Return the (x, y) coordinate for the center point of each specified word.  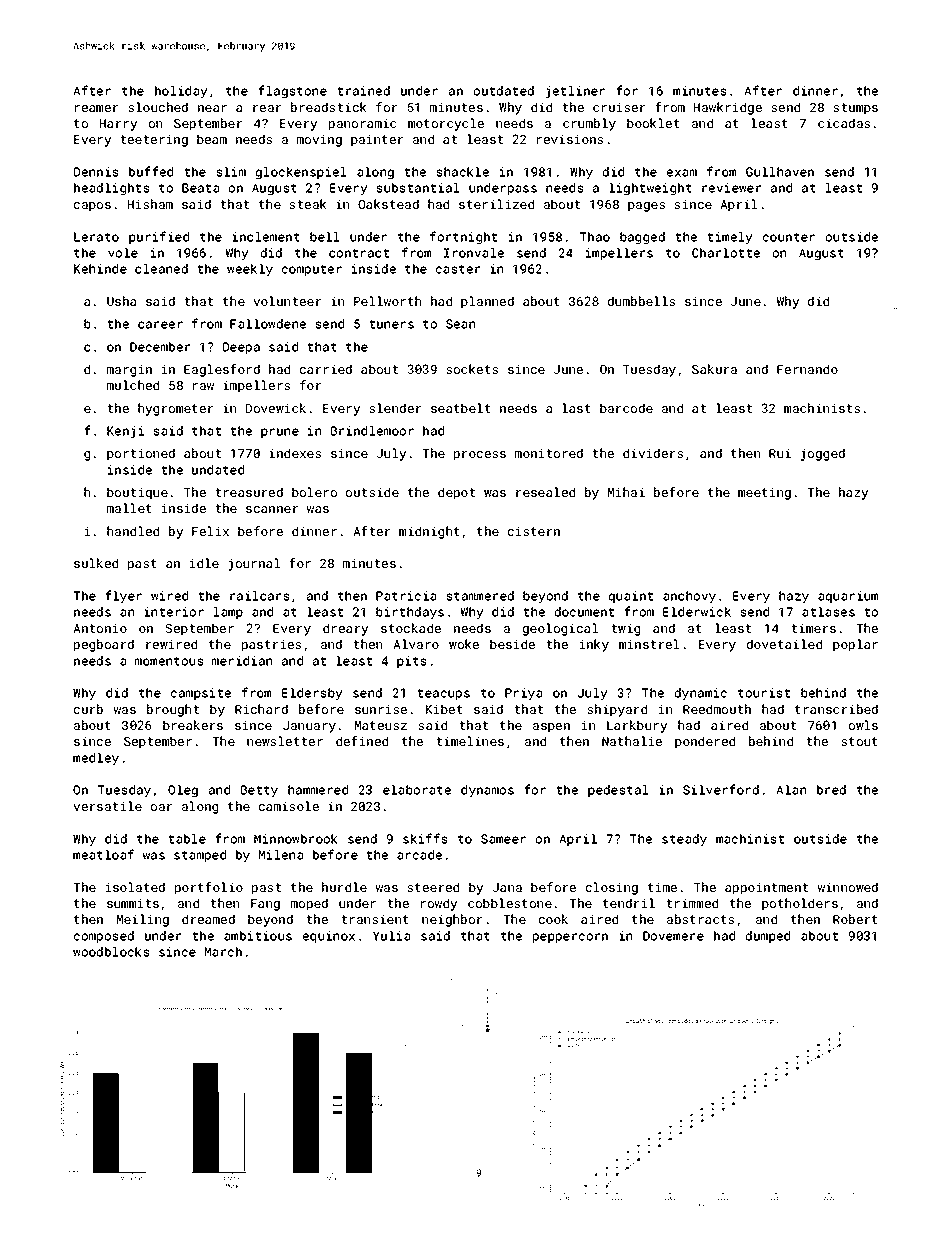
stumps (855, 109)
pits (412, 662)
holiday (181, 92)
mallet (129, 508)
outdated (504, 91)
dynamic (701, 694)
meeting (764, 493)
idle (204, 563)
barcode (626, 408)
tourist (764, 693)
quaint (631, 597)
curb (88, 709)
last (576, 408)
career (160, 325)
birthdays (410, 613)
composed (104, 937)
